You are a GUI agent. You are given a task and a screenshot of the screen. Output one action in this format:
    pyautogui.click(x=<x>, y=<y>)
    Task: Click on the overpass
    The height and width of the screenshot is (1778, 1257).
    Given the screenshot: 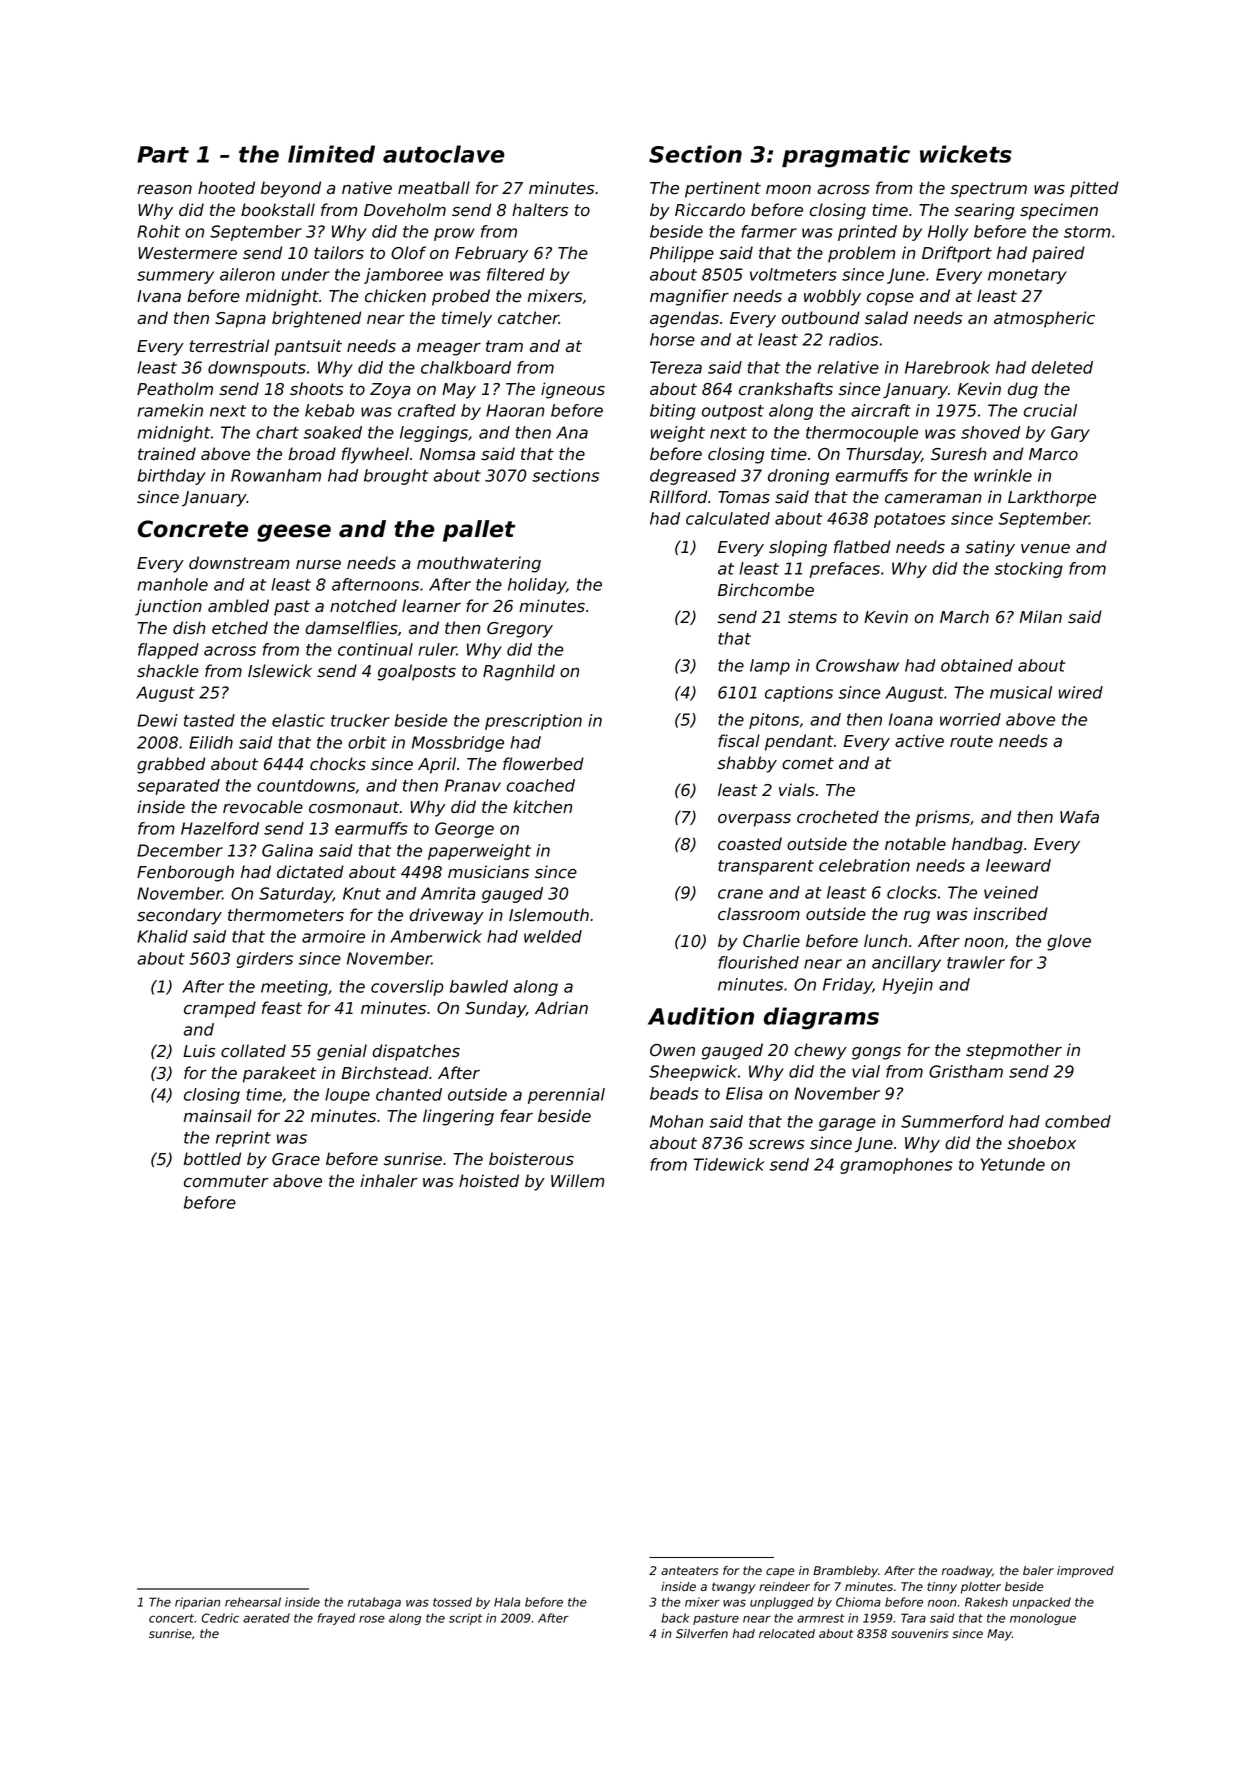 What is the action you would take?
    pyautogui.click(x=754, y=820)
